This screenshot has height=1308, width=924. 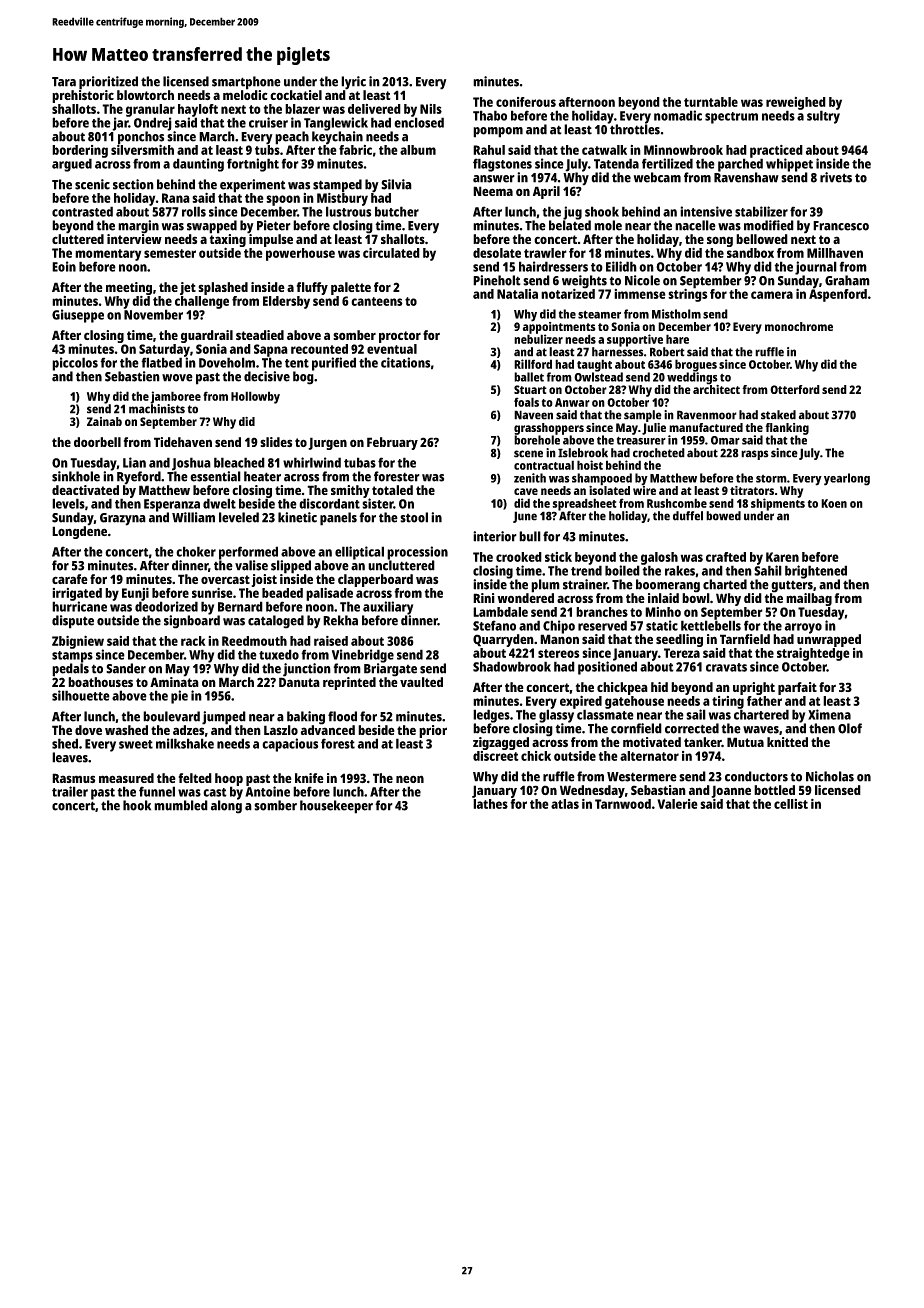 I want to click on Ravenshaw, so click(x=746, y=177).
